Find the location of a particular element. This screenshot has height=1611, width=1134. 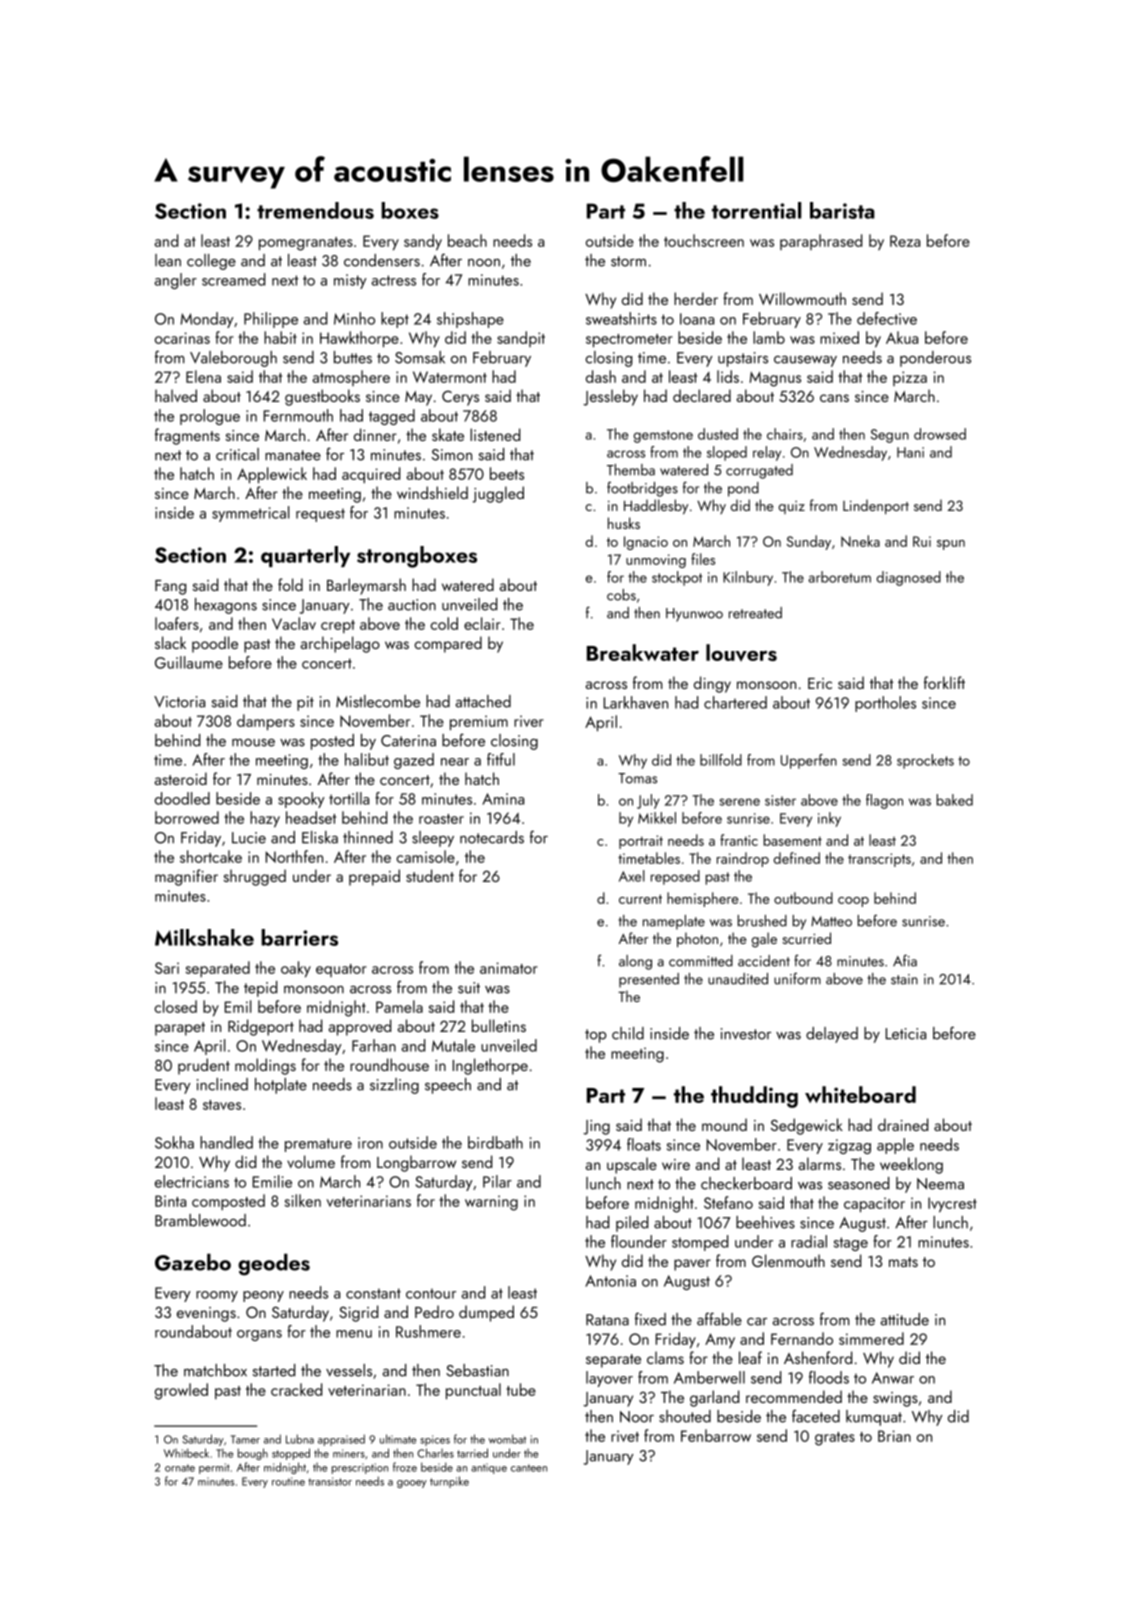

tremendous is located at coordinates (315, 210).
